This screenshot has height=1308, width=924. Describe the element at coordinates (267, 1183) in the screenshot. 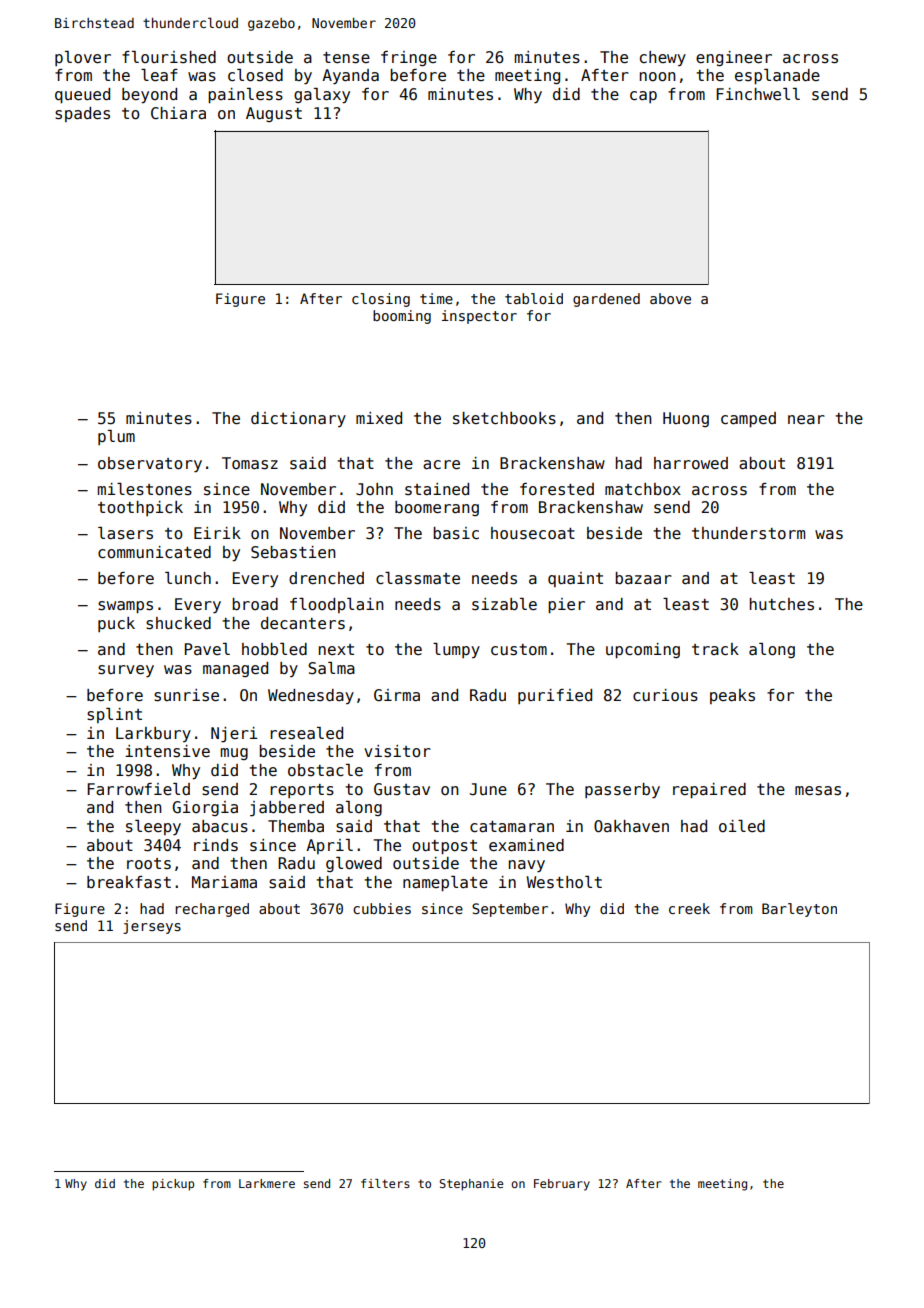

I see `Larkmere` at that location.
